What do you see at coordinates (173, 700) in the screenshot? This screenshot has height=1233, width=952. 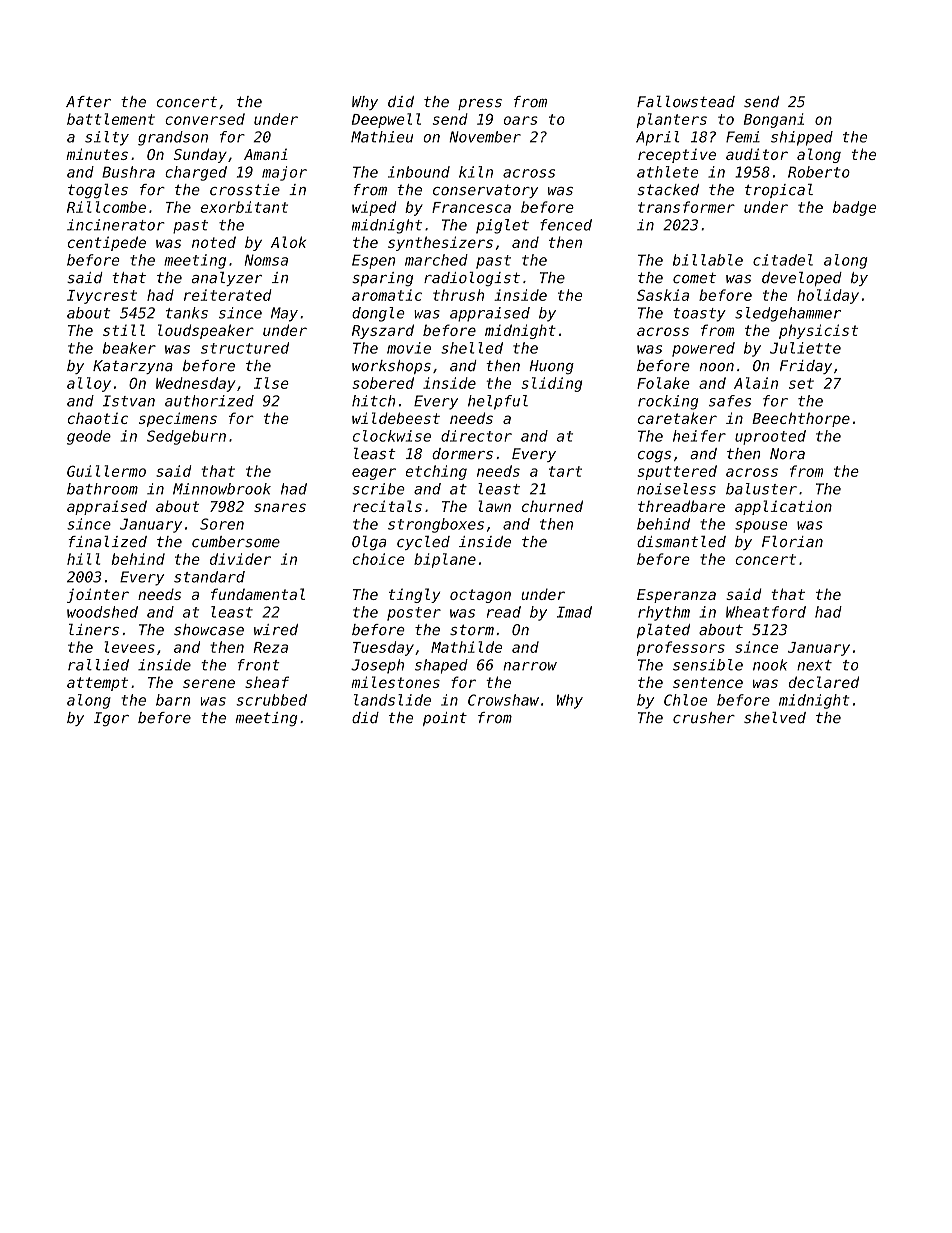 I see `barn` at bounding box center [173, 700].
